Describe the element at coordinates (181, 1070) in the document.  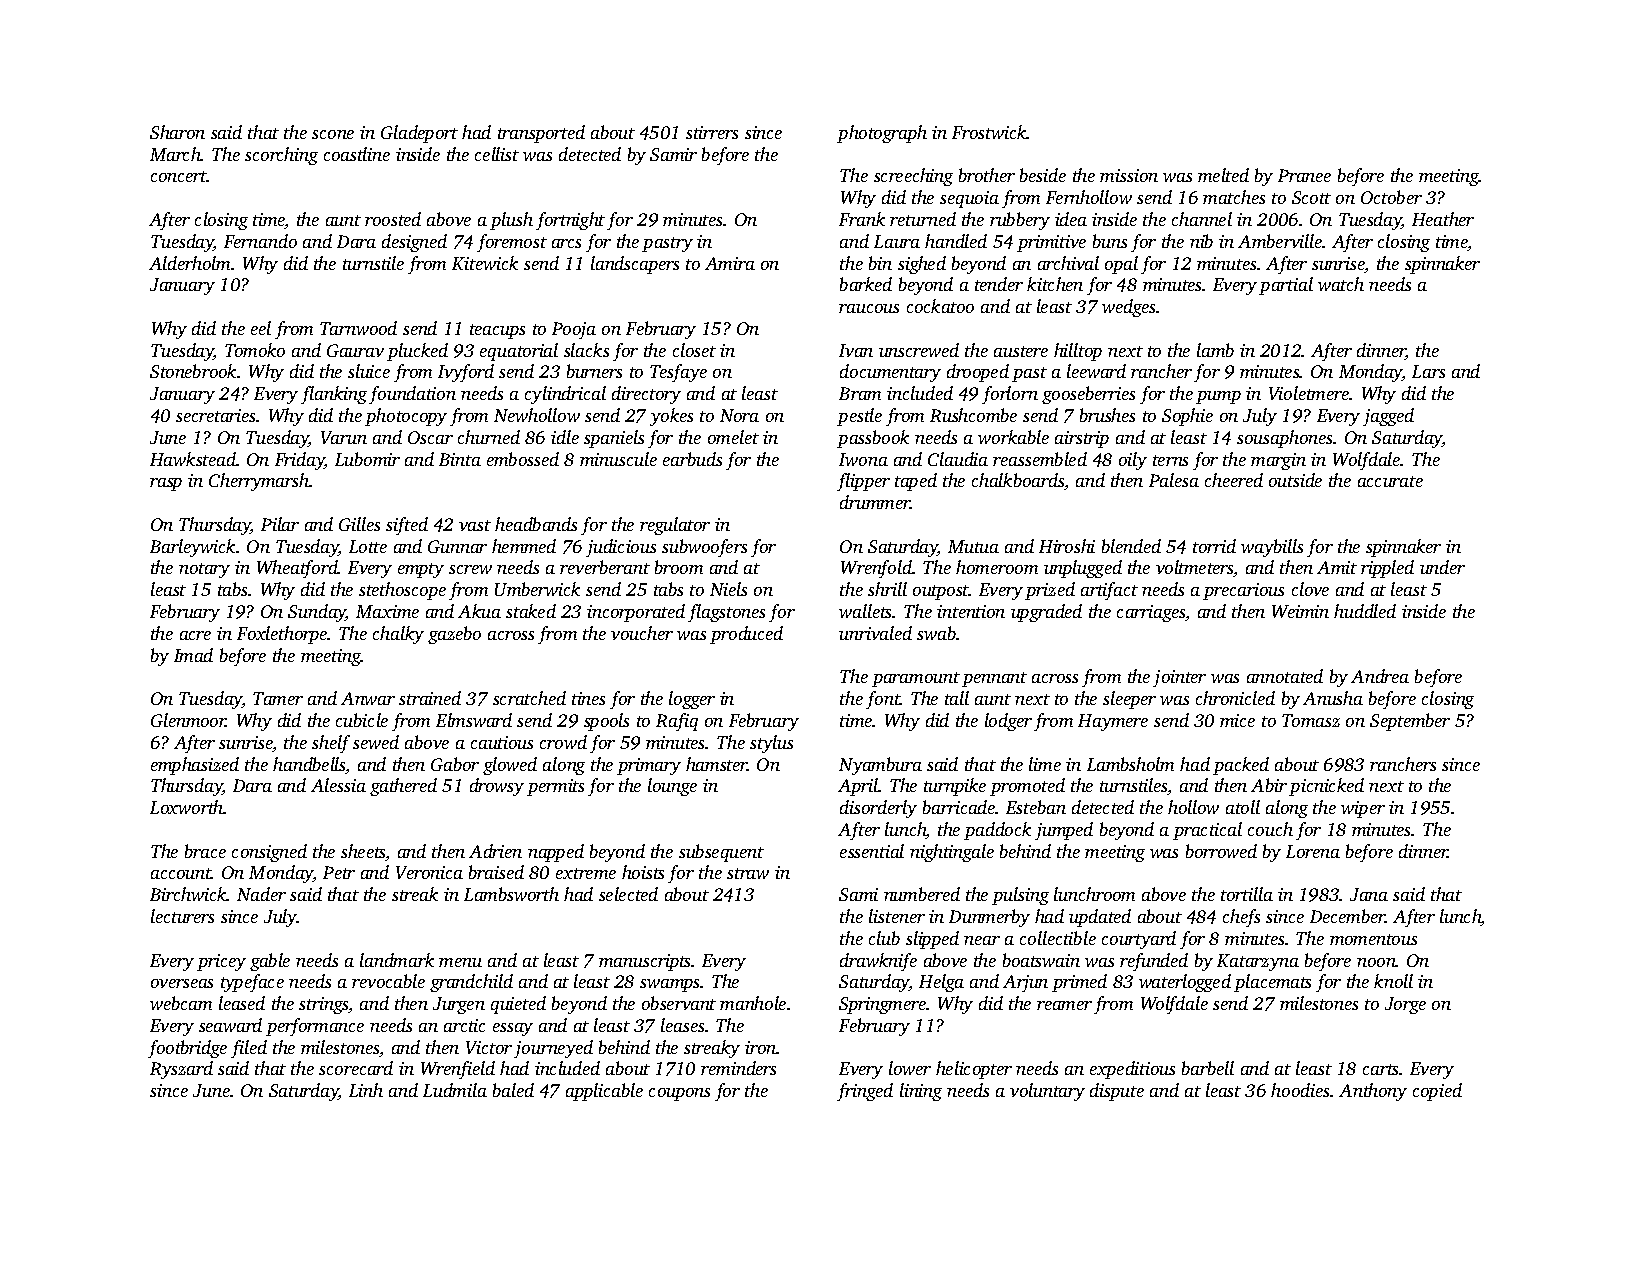
I see `Ryszard` at that location.
